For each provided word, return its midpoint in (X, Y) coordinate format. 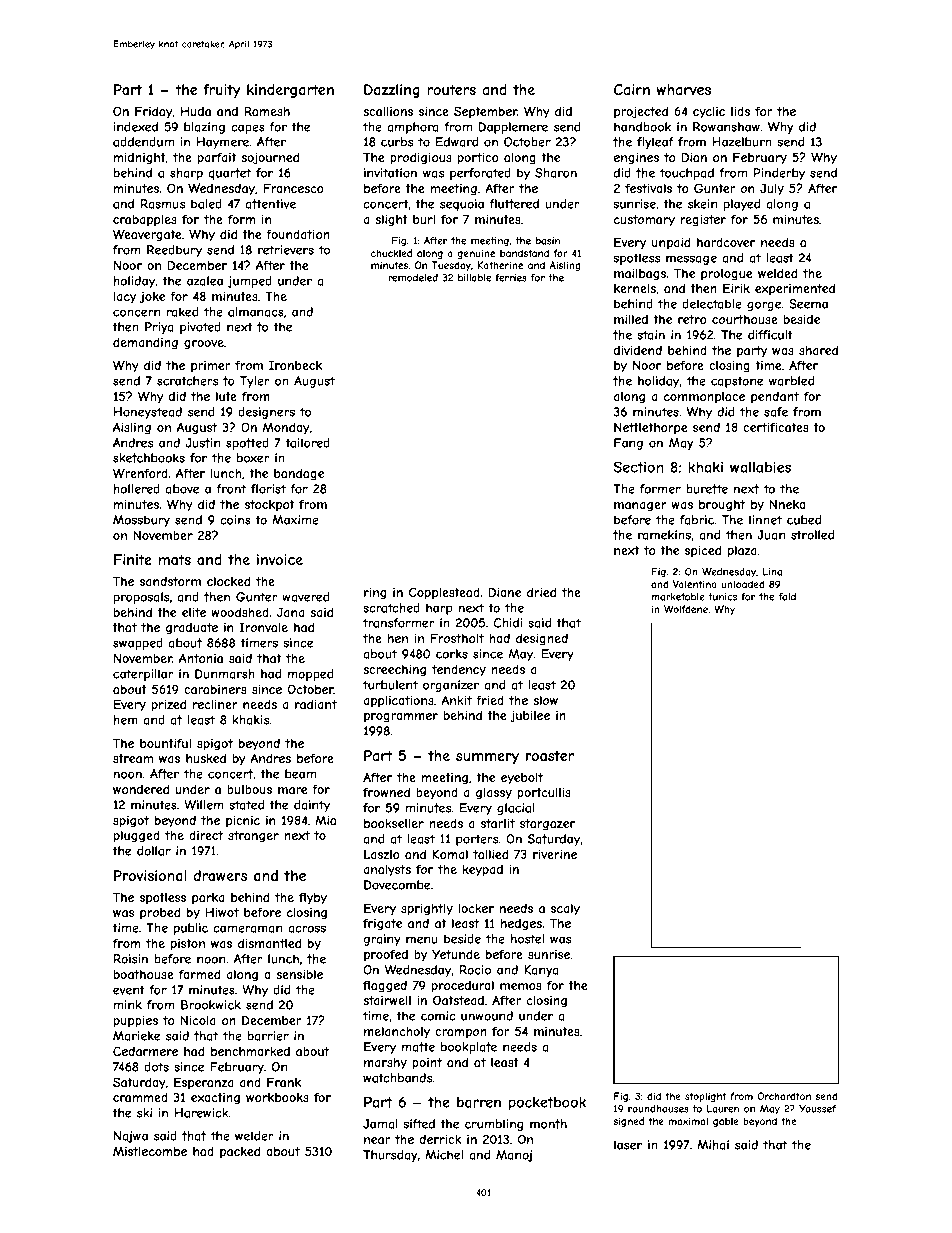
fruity (221, 91)
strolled (812, 535)
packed (240, 1152)
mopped (311, 675)
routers (452, 89)
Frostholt (457, 638)
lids (740, 111)
